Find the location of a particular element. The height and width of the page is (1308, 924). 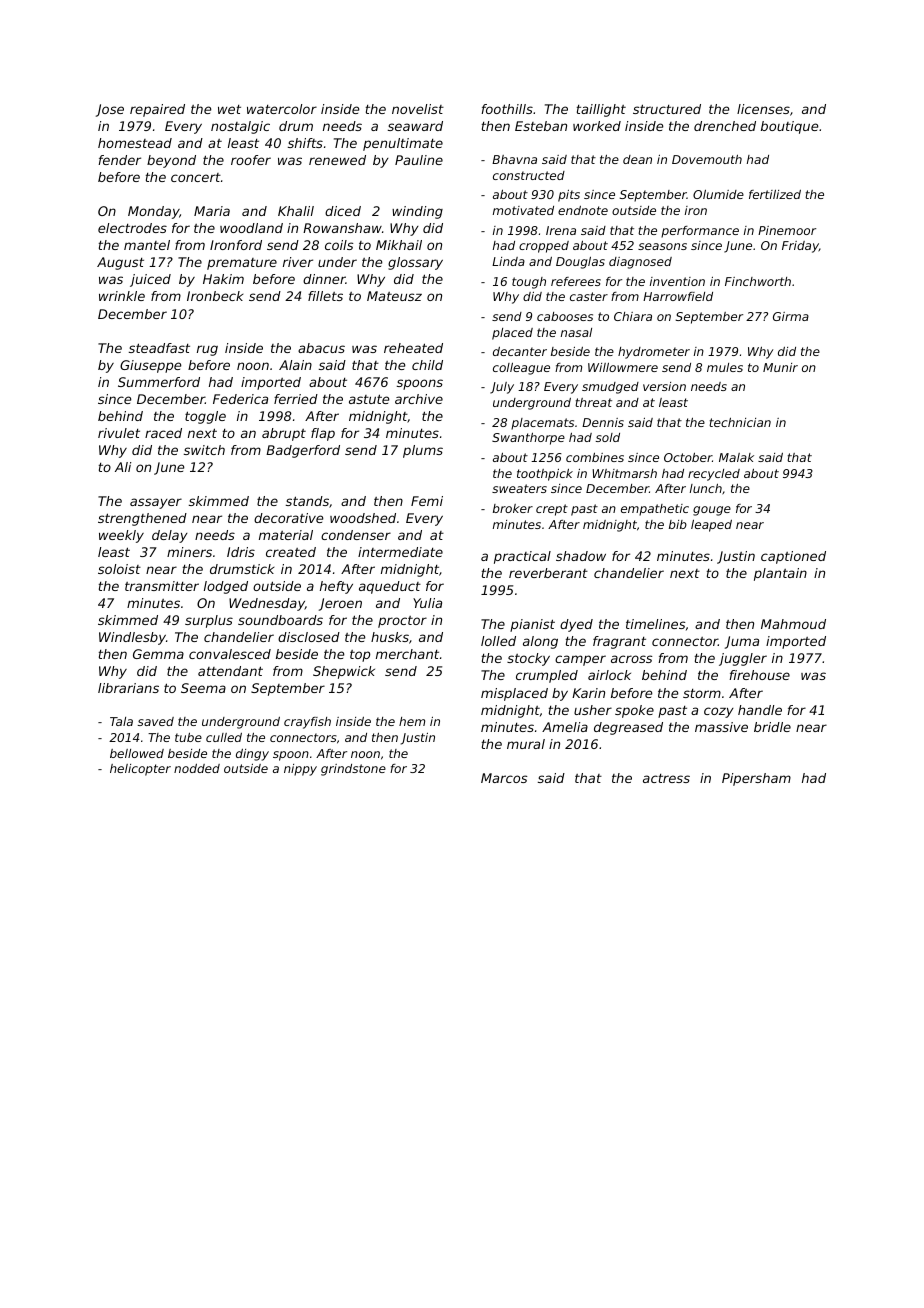

material is located at coordinates (286, 535).
